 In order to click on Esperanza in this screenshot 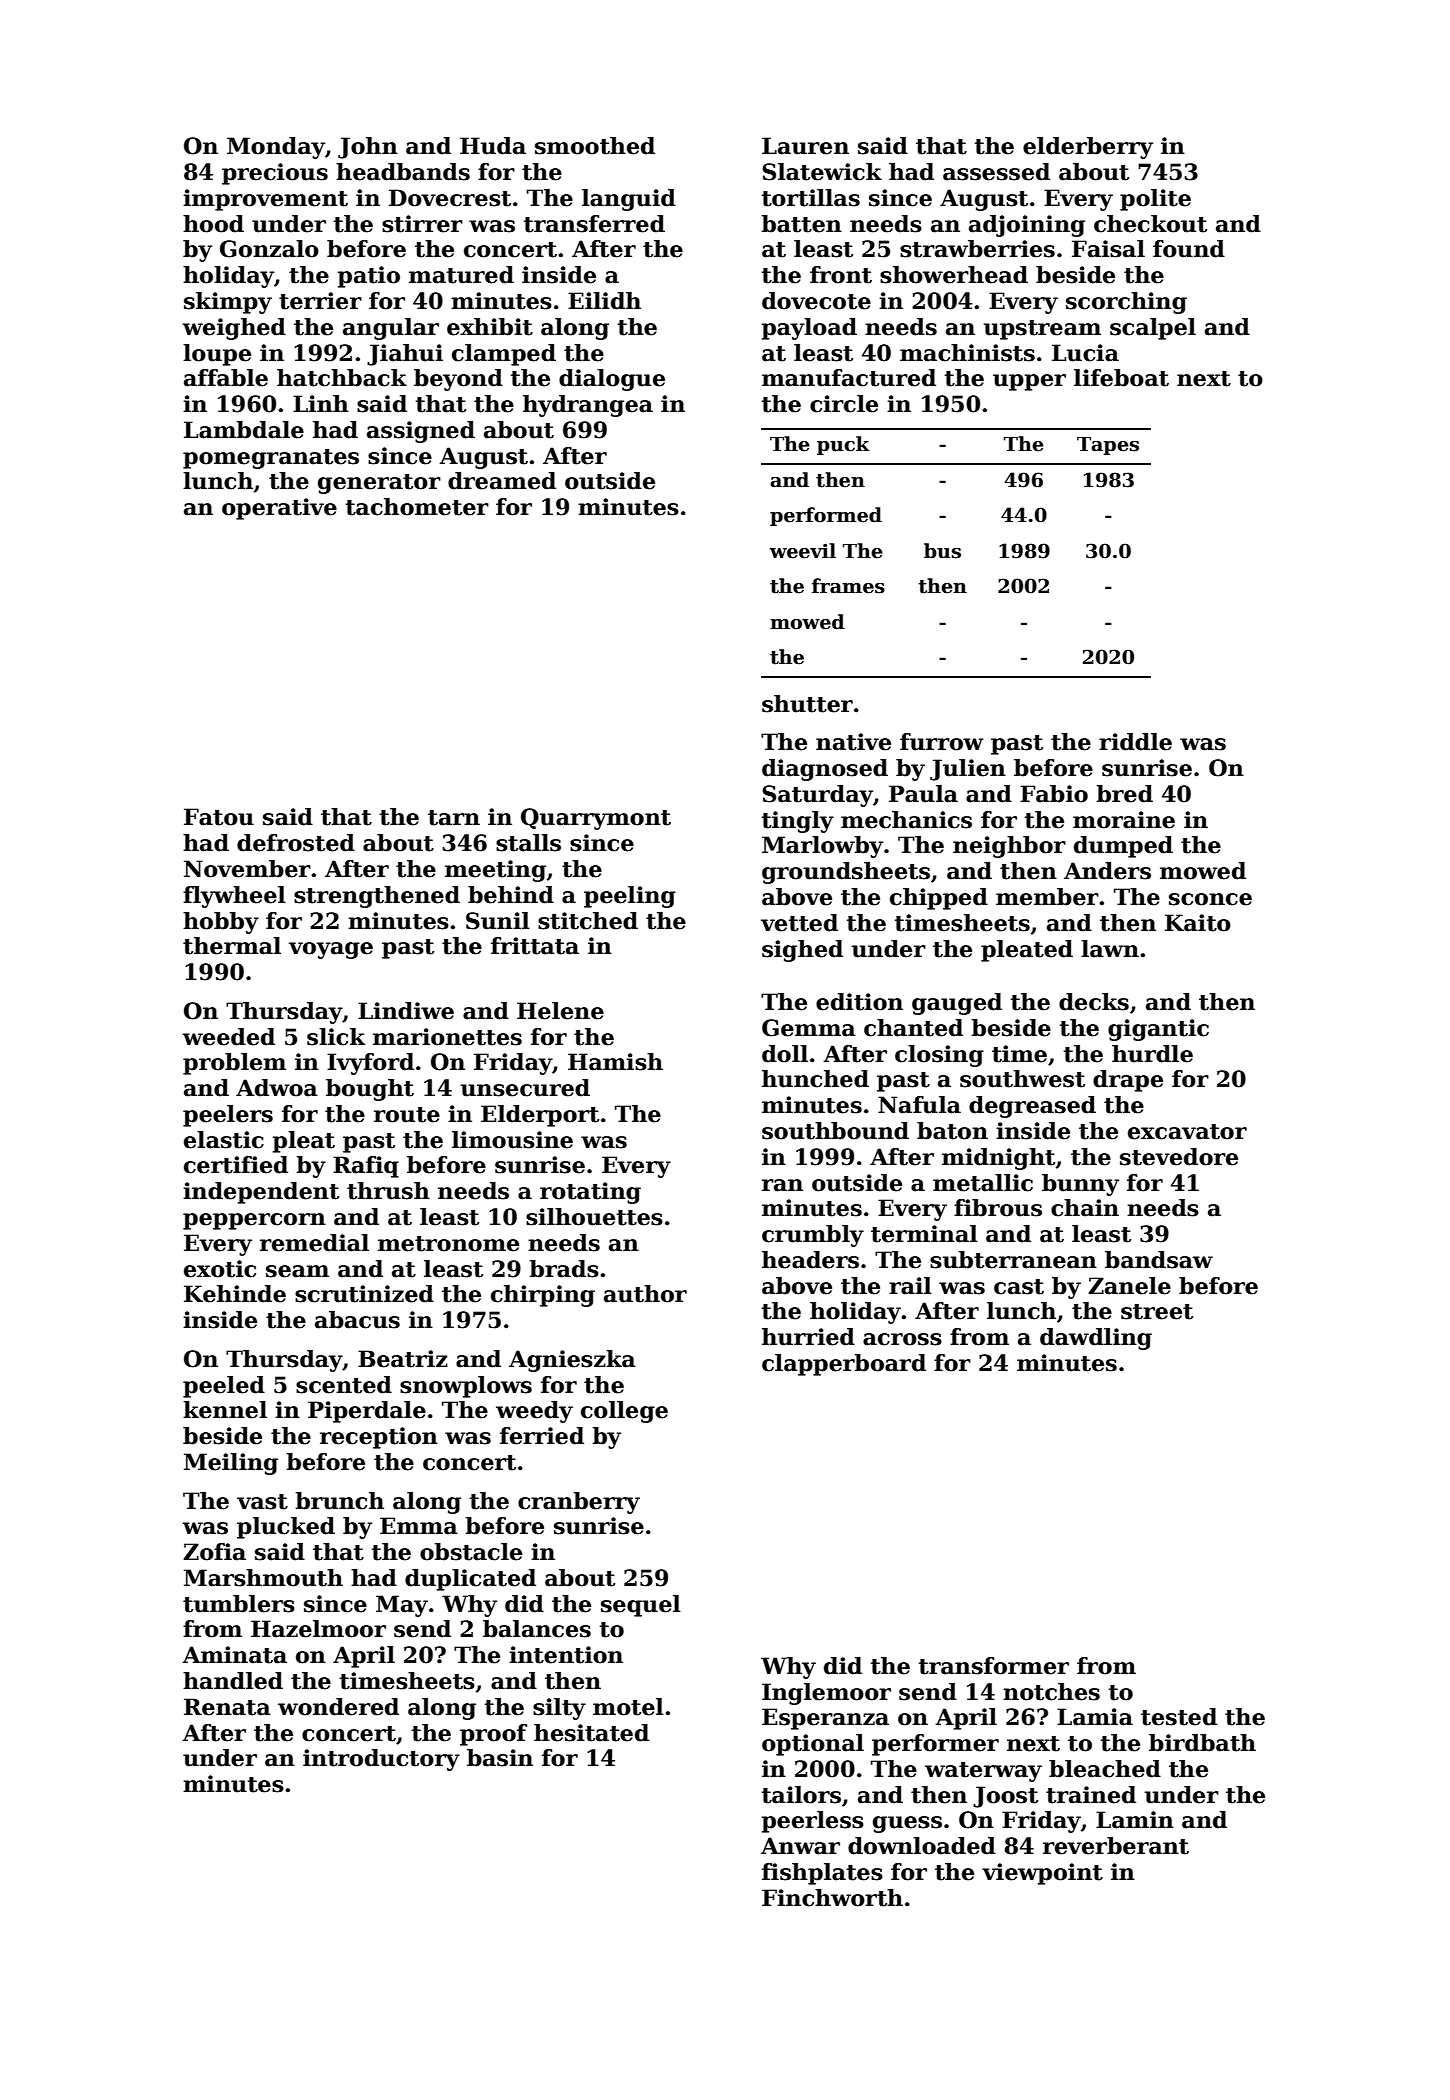, I will do `click(825, 1719)`.
